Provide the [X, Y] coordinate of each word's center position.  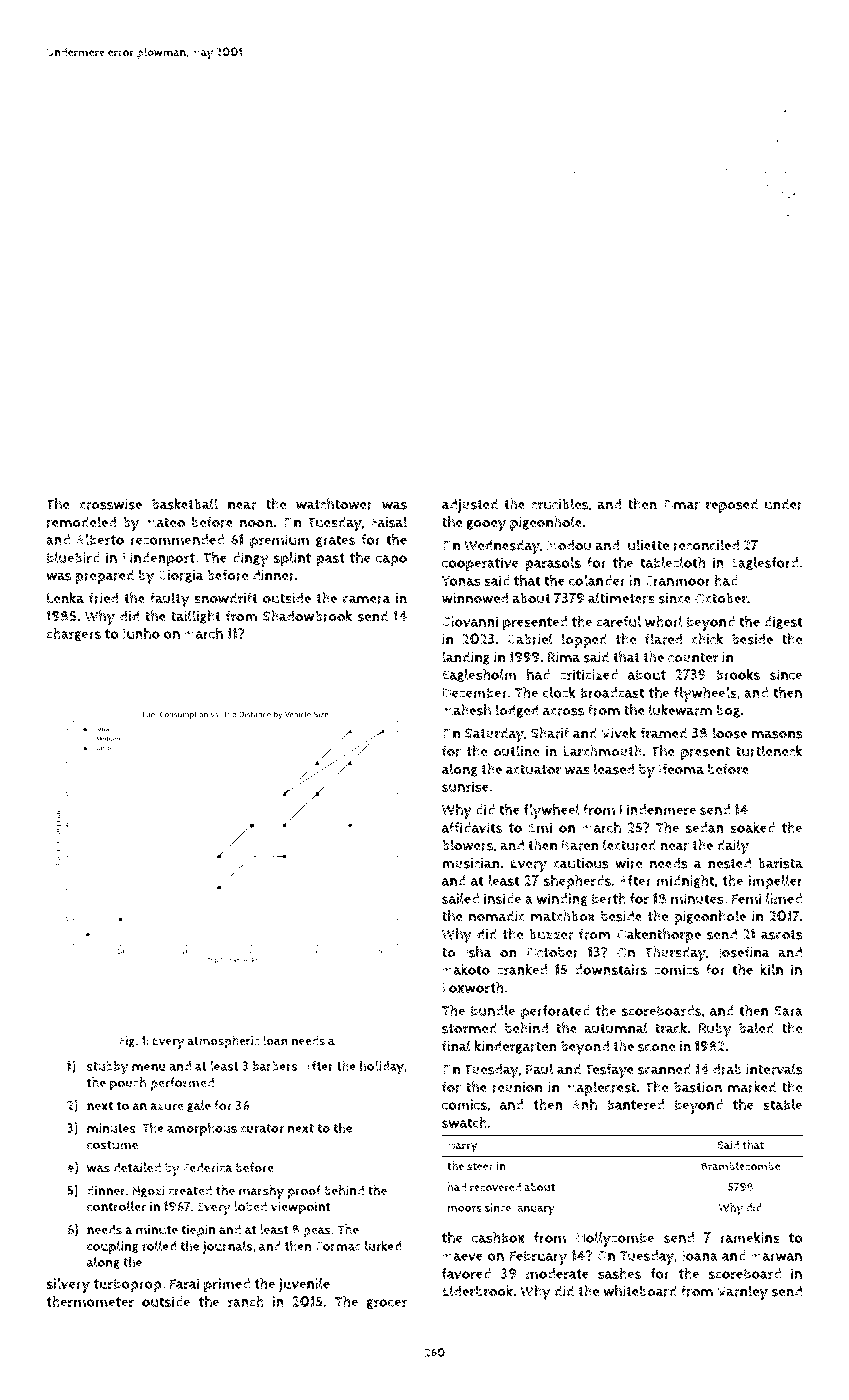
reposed [732, 505]
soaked [752, 827]
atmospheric [223, 1042]
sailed [460, 898]
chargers [73, 634]
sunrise [465, 786]
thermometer [90, 1302]
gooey [486, 525]
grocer [386, 1304]
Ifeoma [681, 769]
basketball [185, 504]
